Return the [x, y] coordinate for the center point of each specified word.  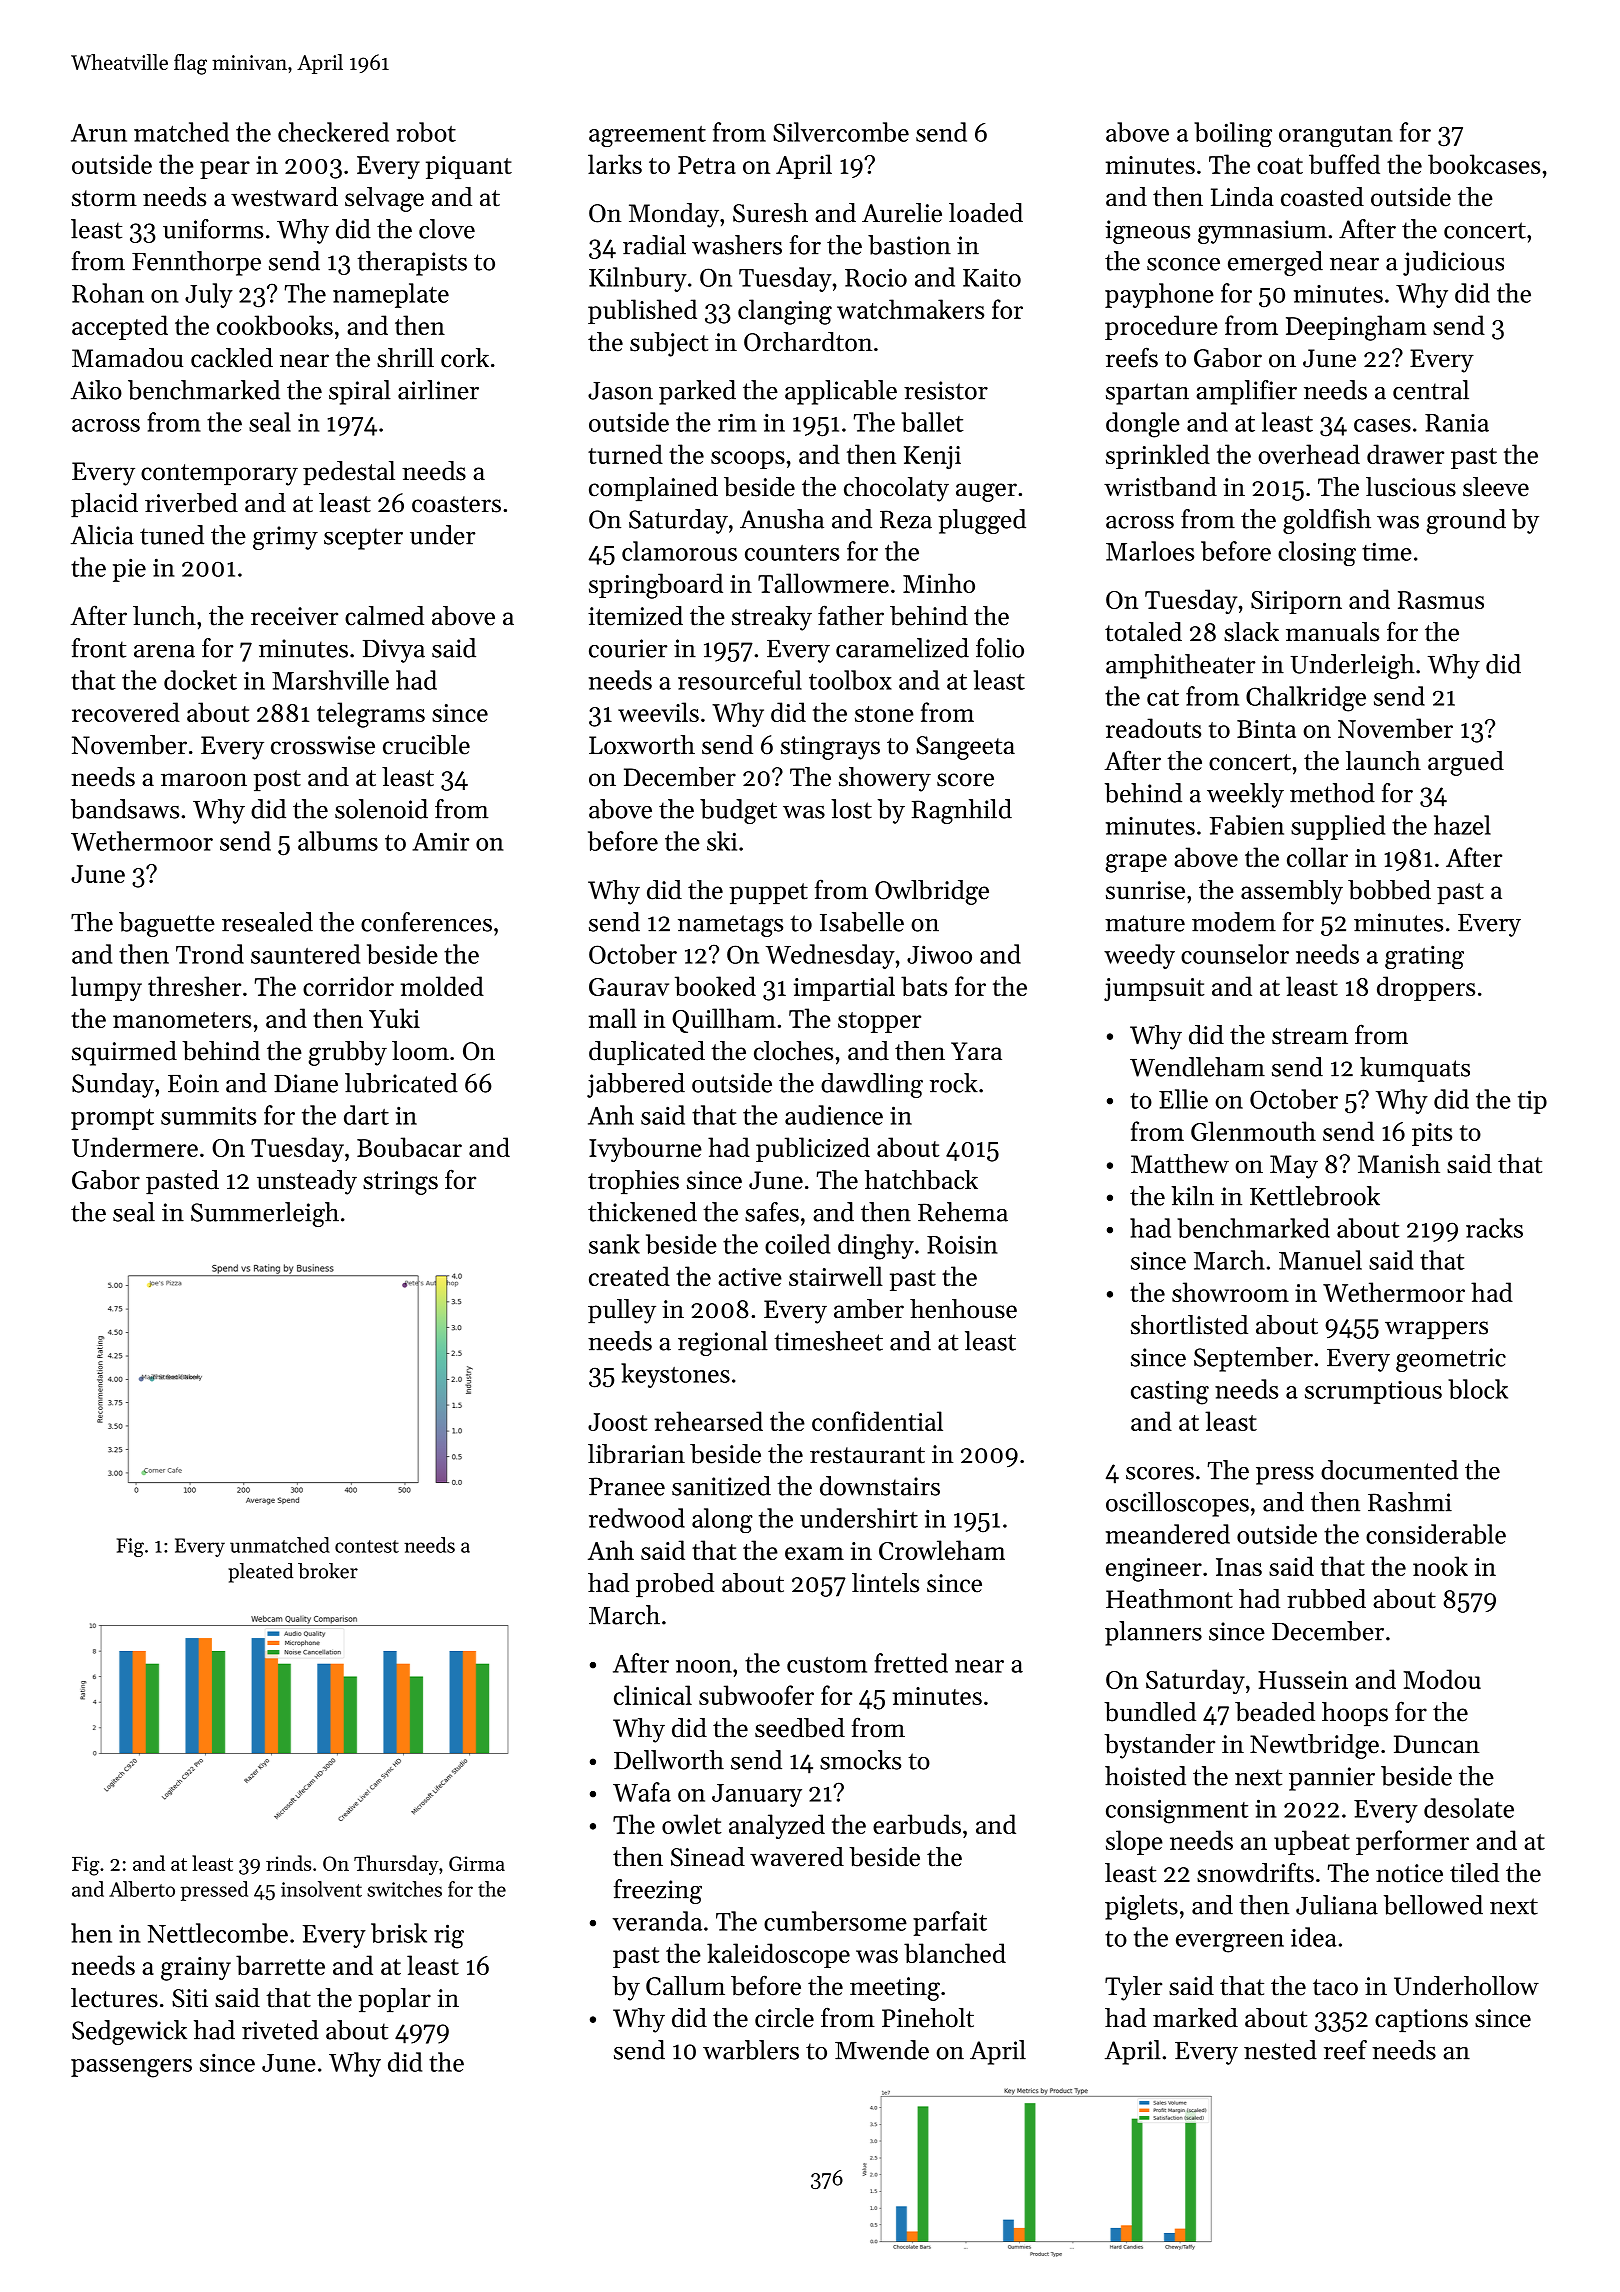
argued [1466, 763]
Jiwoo [939, 954]
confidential [877, 1421]
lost [851, 809]
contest [367, 1546]
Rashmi [1410, 1502]
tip [1532, 1102]
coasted [1322, 197]
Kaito [992, 277]
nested [1280, 2050]
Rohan [108, 293]
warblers [751, 2050]
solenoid [381, 809]
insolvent [321, 1889]
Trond [210, 954]
